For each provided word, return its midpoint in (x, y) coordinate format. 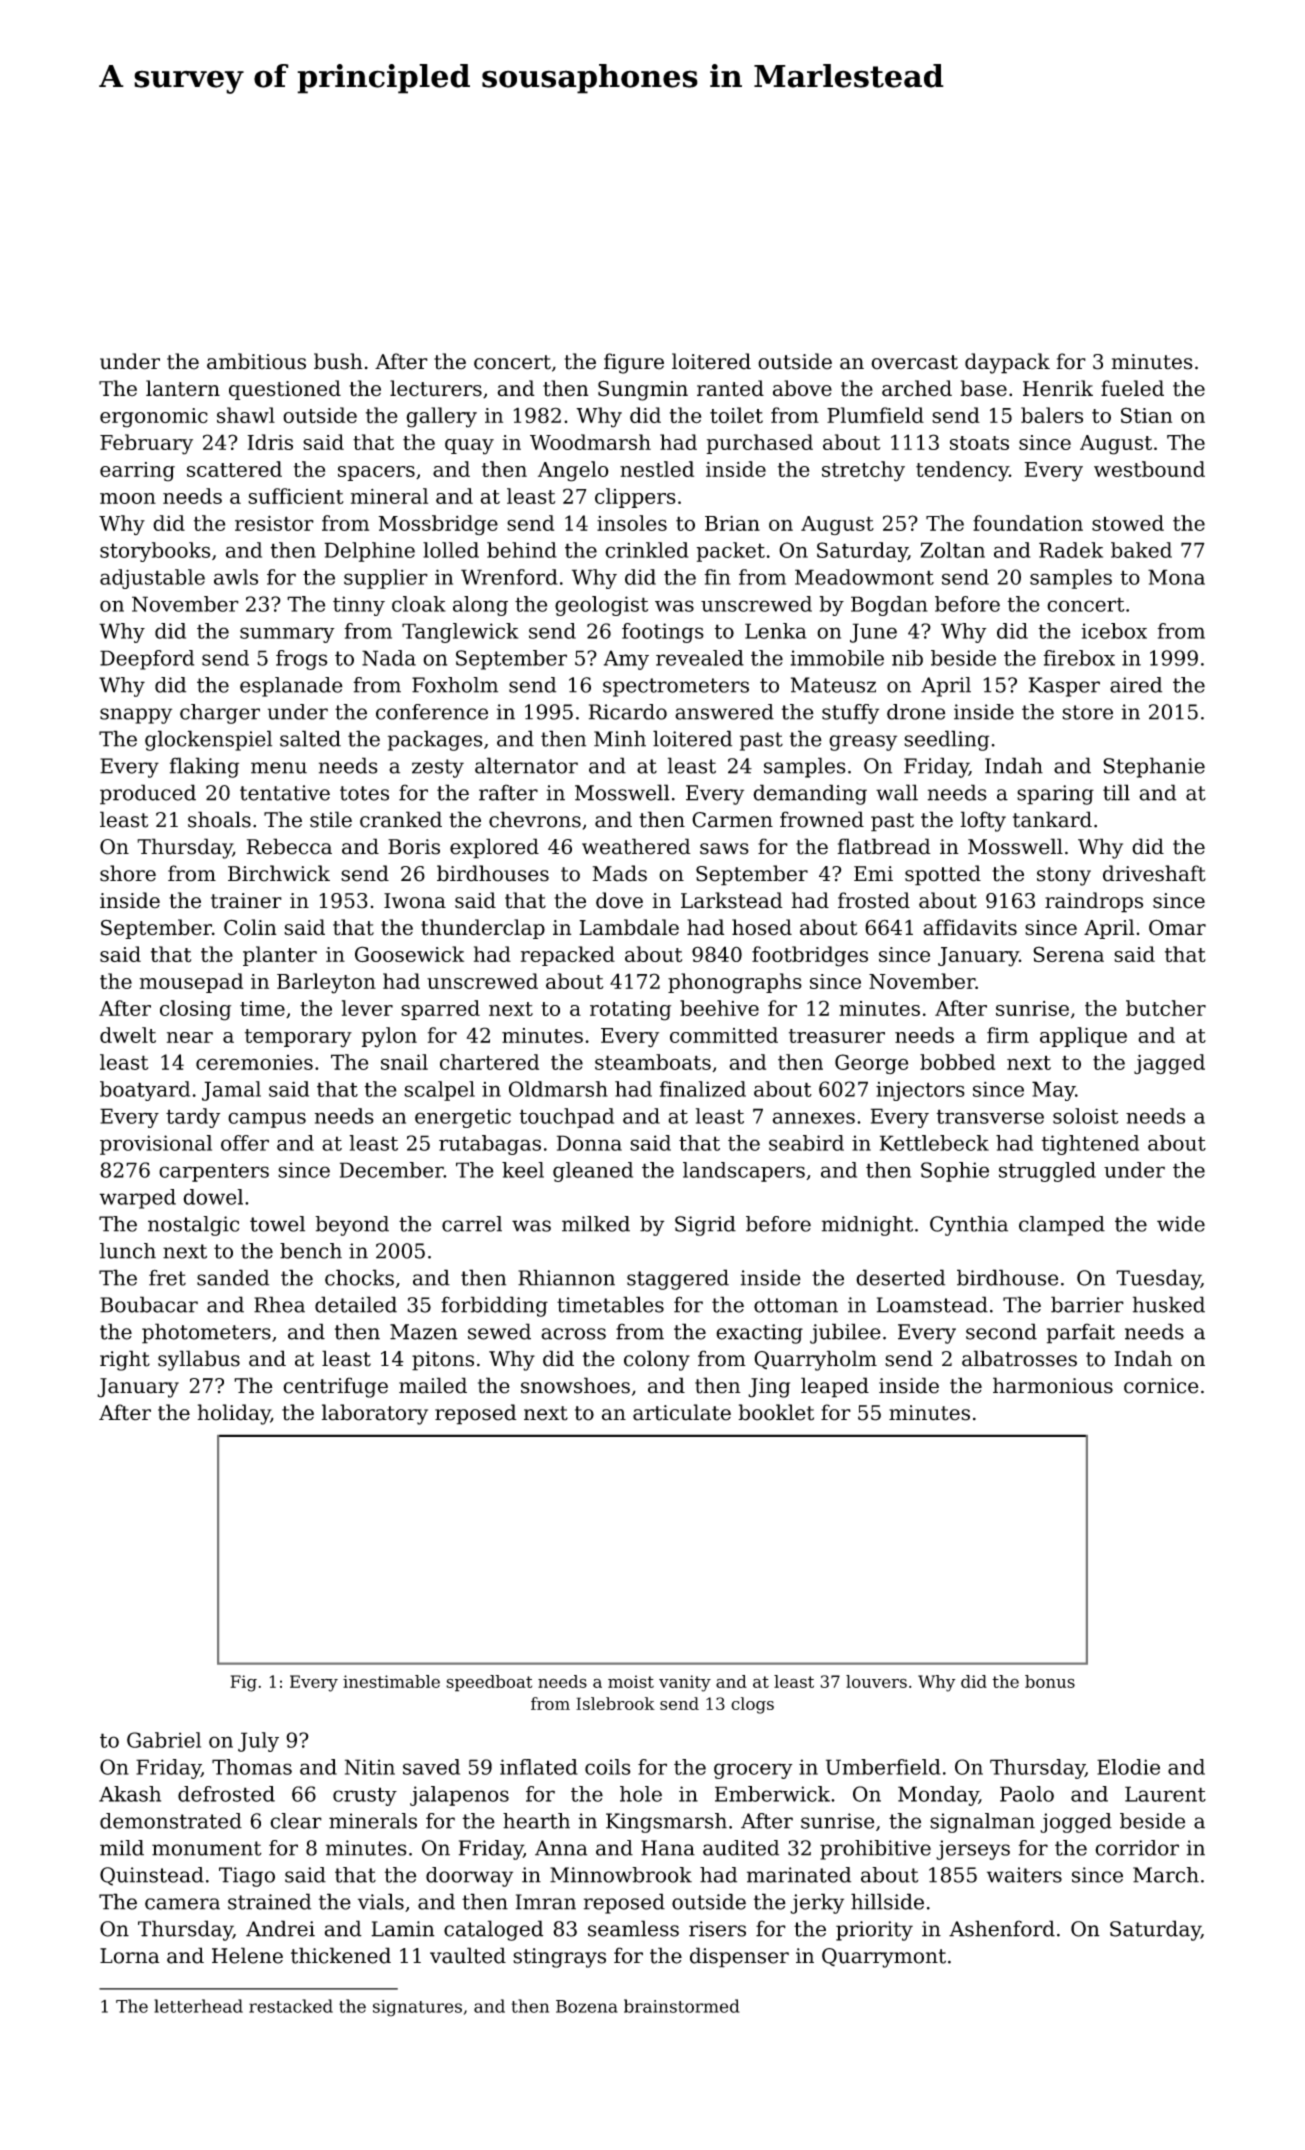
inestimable (391, 1681)
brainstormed (682, 2006)
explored (494, 848)
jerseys (973, 1850)
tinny (359, 606)
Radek (1071, 550)
